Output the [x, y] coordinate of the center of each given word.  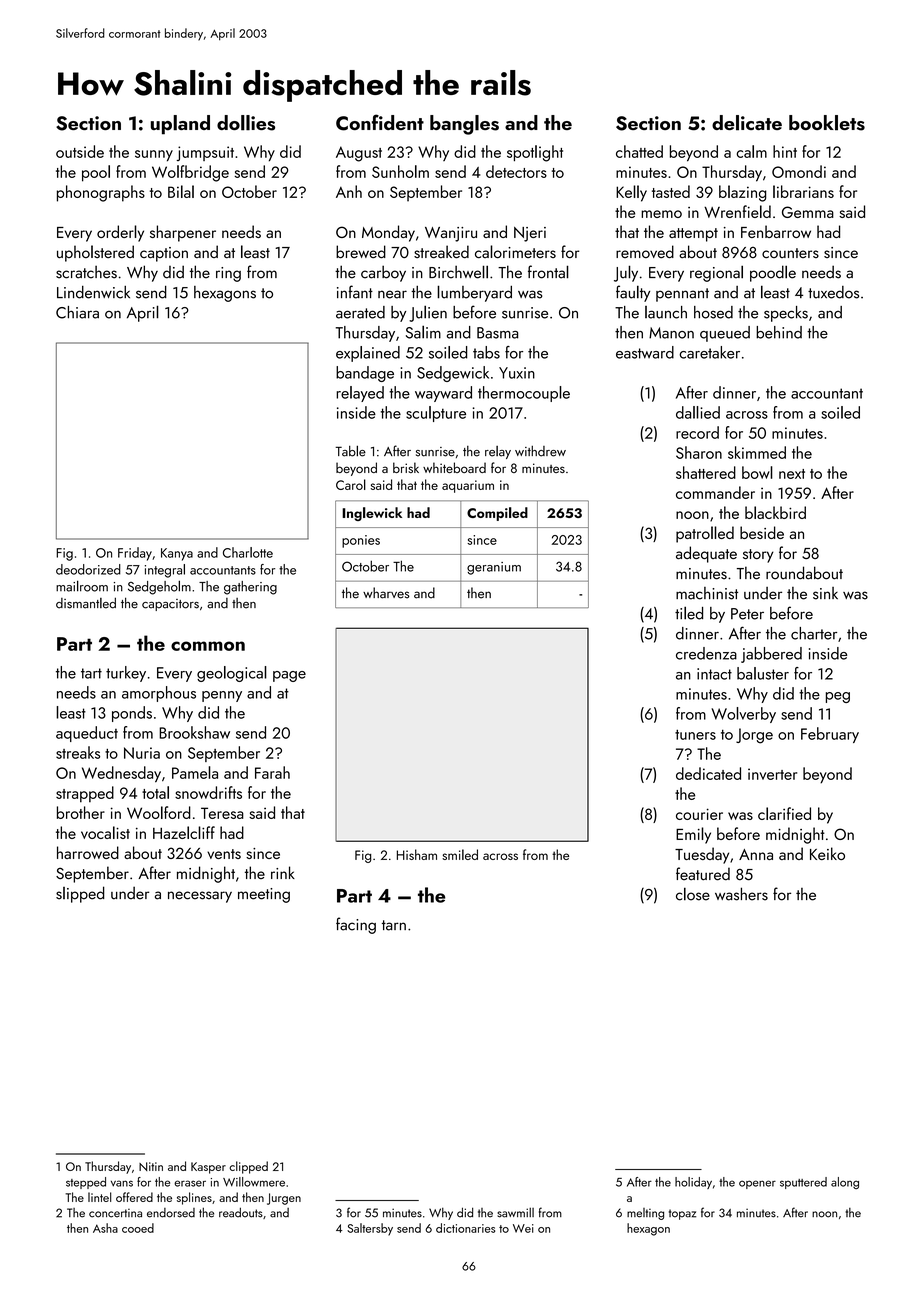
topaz [682, 1214]
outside [80, 151]
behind [779, 332]
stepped [86, 1183]
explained [368, 354]
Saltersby [370, 1229]
